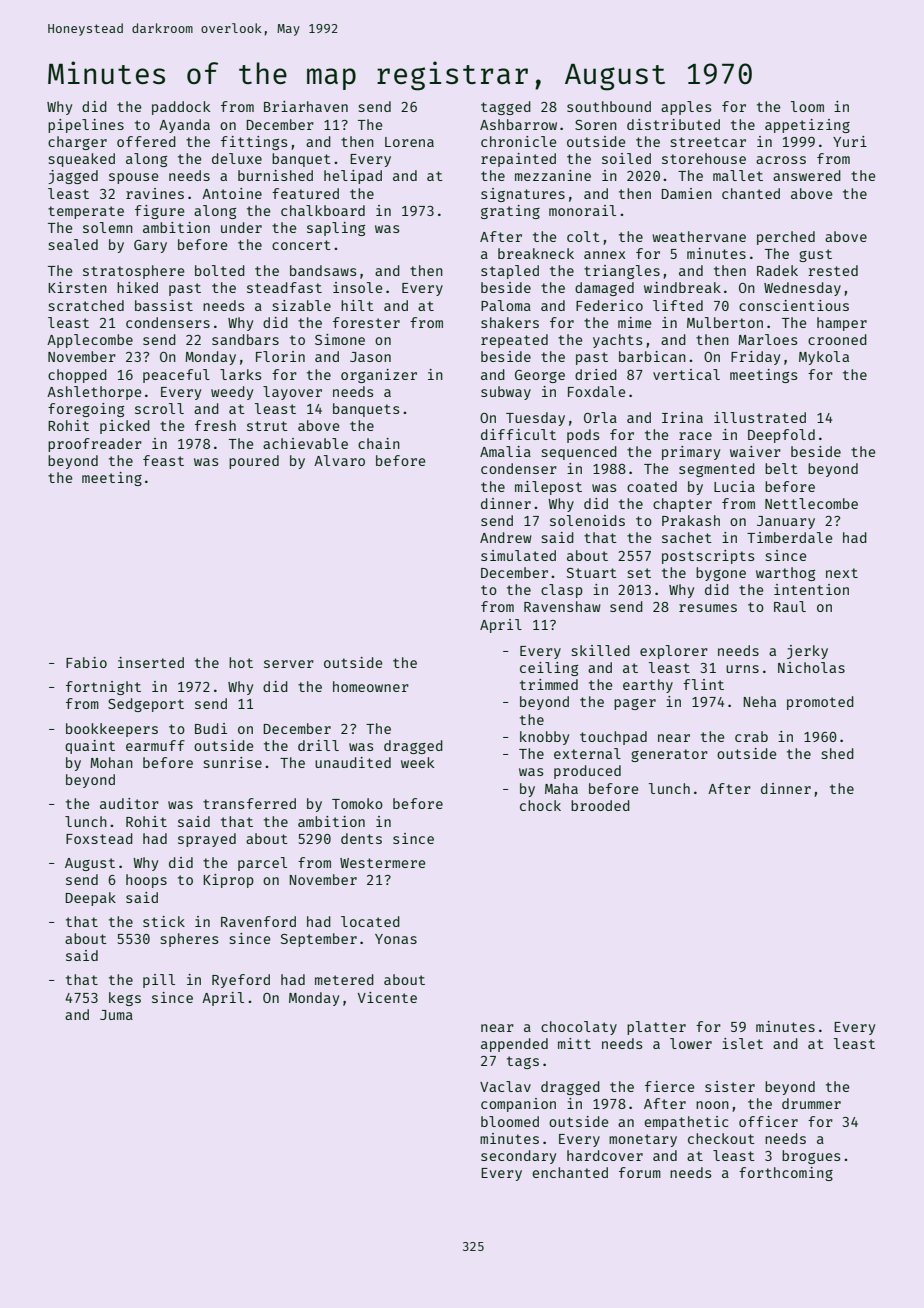  What do you see at coordinates (751, 736) in the screenshot?
I see `crab` at bounding box center [751, 736].
